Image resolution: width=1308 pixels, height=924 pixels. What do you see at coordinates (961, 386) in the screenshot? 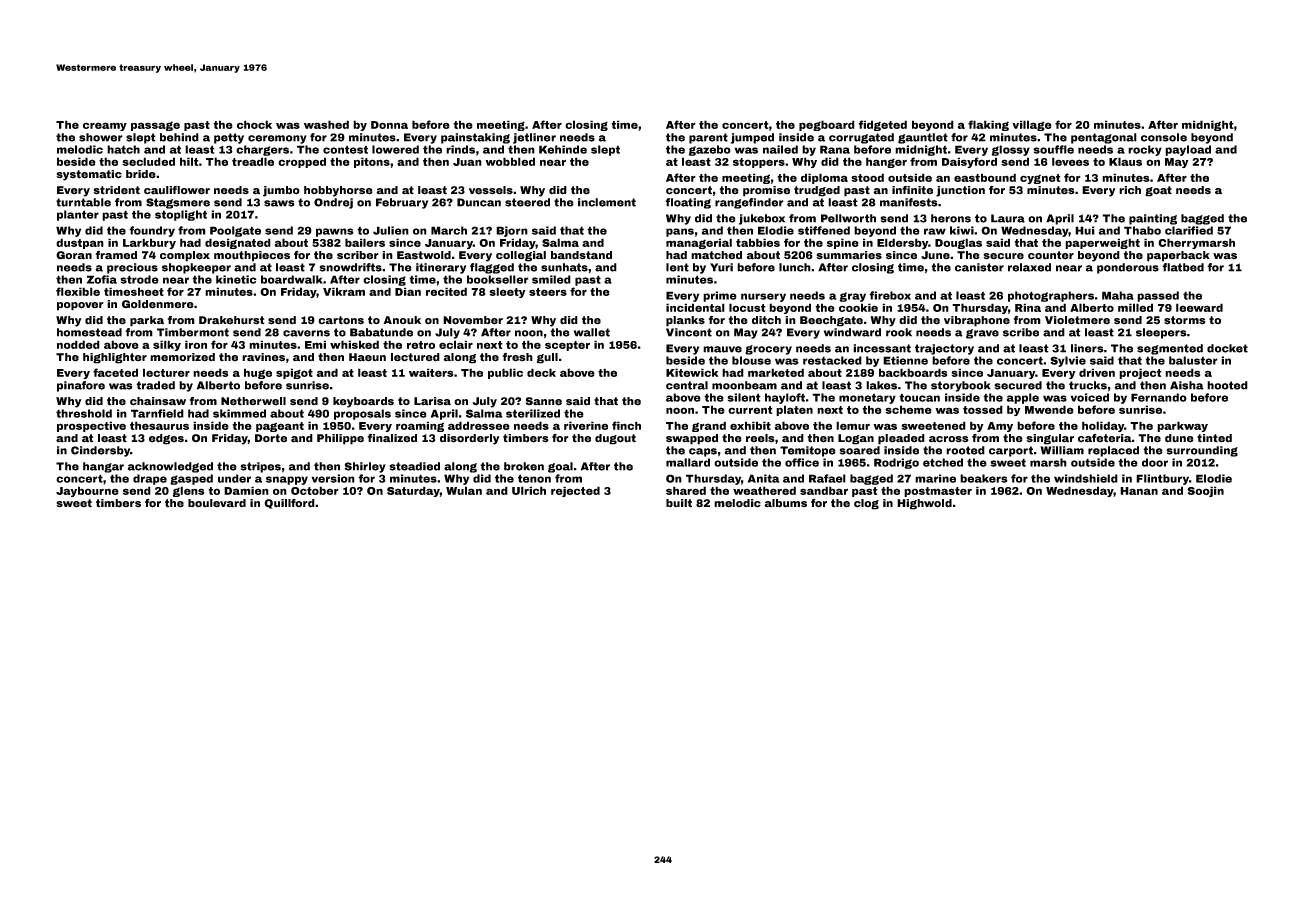
I see `storybook` at bounding box center [961, 386].
